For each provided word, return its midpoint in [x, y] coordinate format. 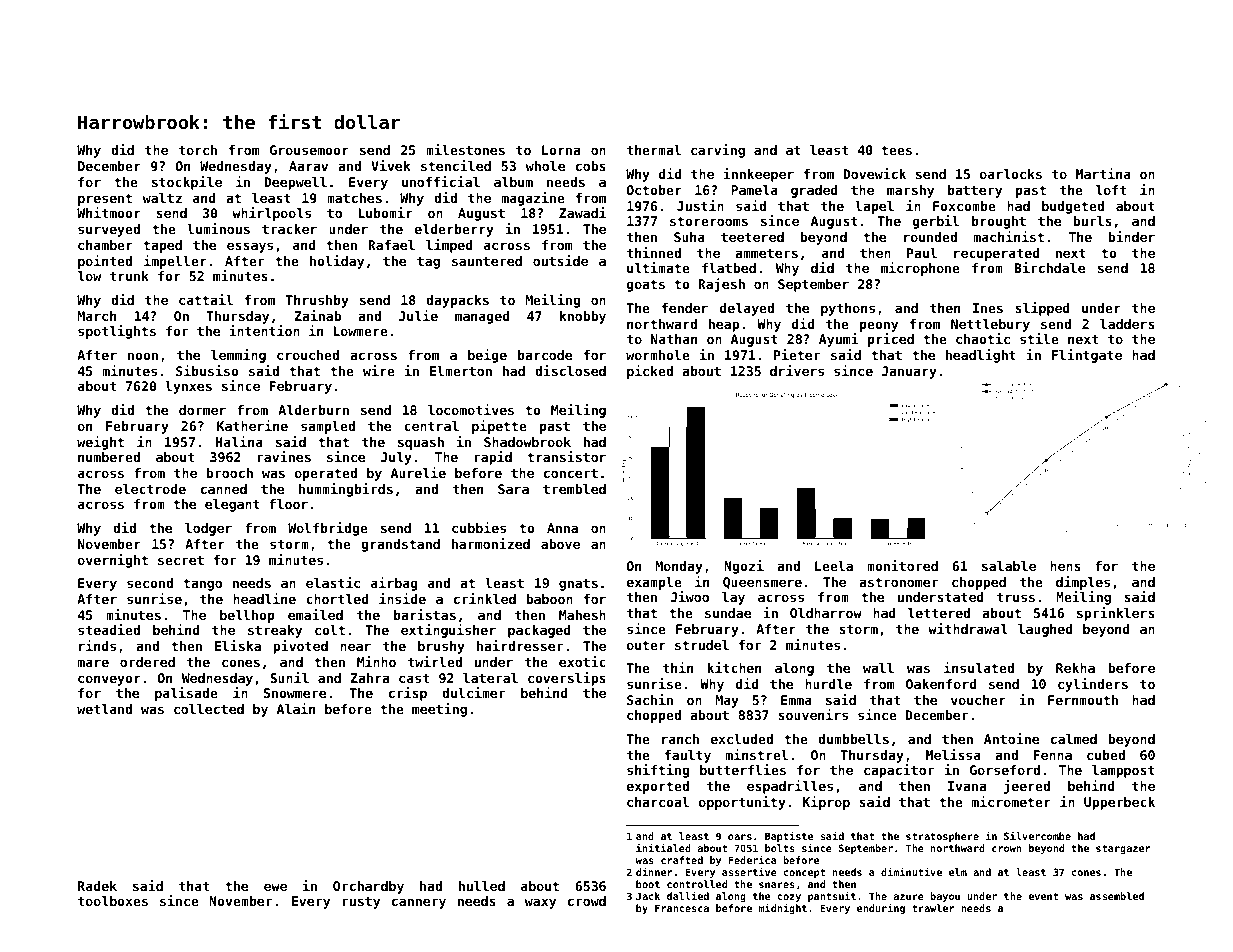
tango [202, 584]
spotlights [117, 332]
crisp [408, 694]
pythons [848, 309]
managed [482, 317]
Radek [97, 886]
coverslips [567, 679]
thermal [654, 150]
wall [878, 668]
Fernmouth [1083, 700]
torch [198, 150]
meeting [439, 710]
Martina [1103, 173]
